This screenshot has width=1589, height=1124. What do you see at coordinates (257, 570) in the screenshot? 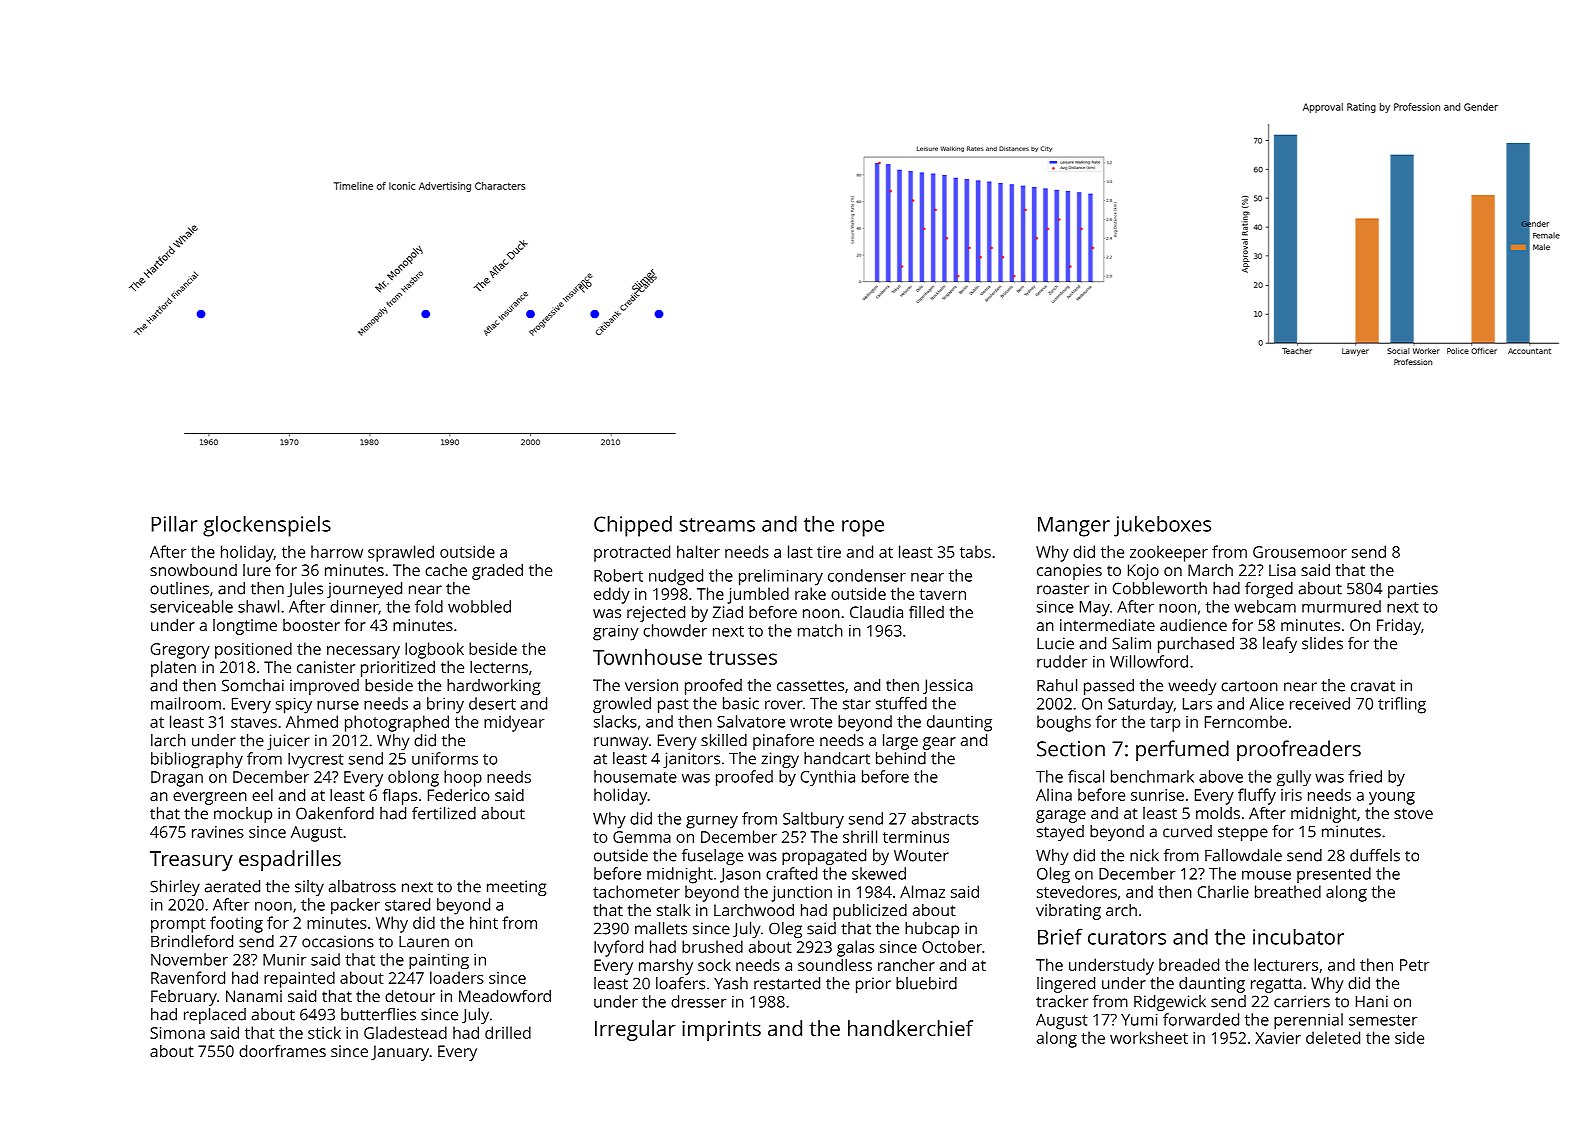
I see `lure` at bounding box center [257, 570].
